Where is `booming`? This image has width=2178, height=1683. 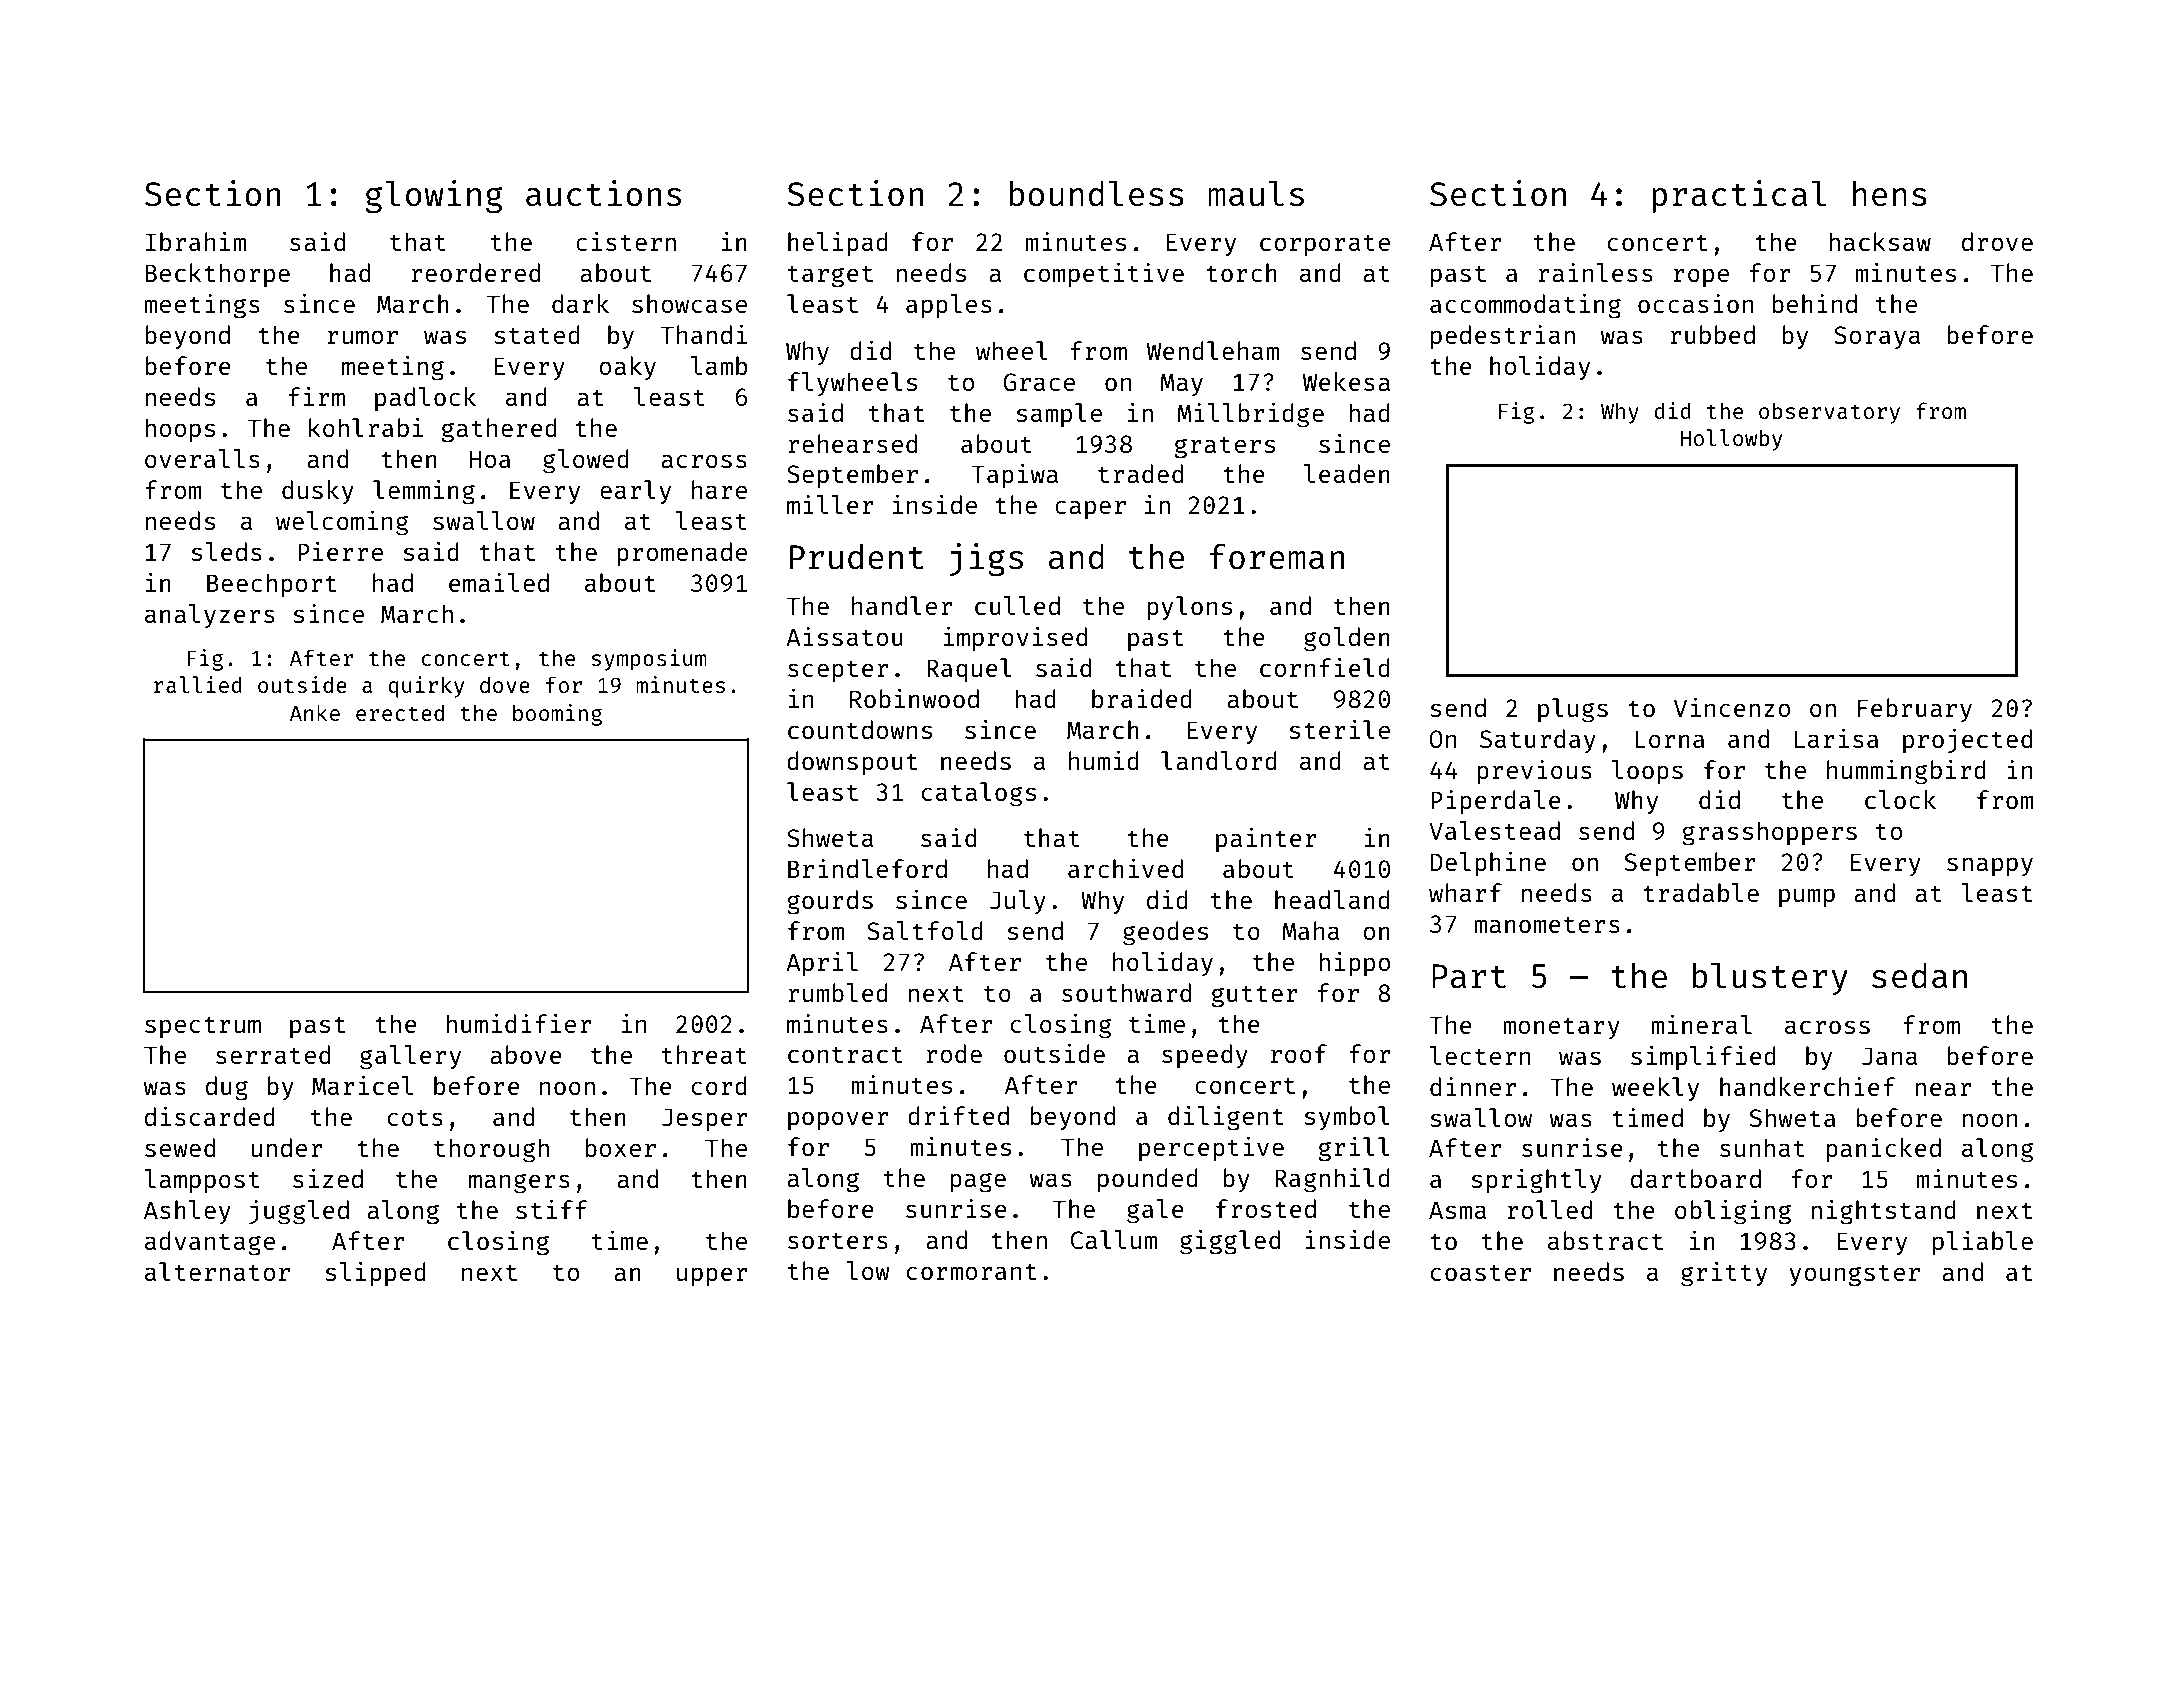 booming is located at coordinates (557, 715).
